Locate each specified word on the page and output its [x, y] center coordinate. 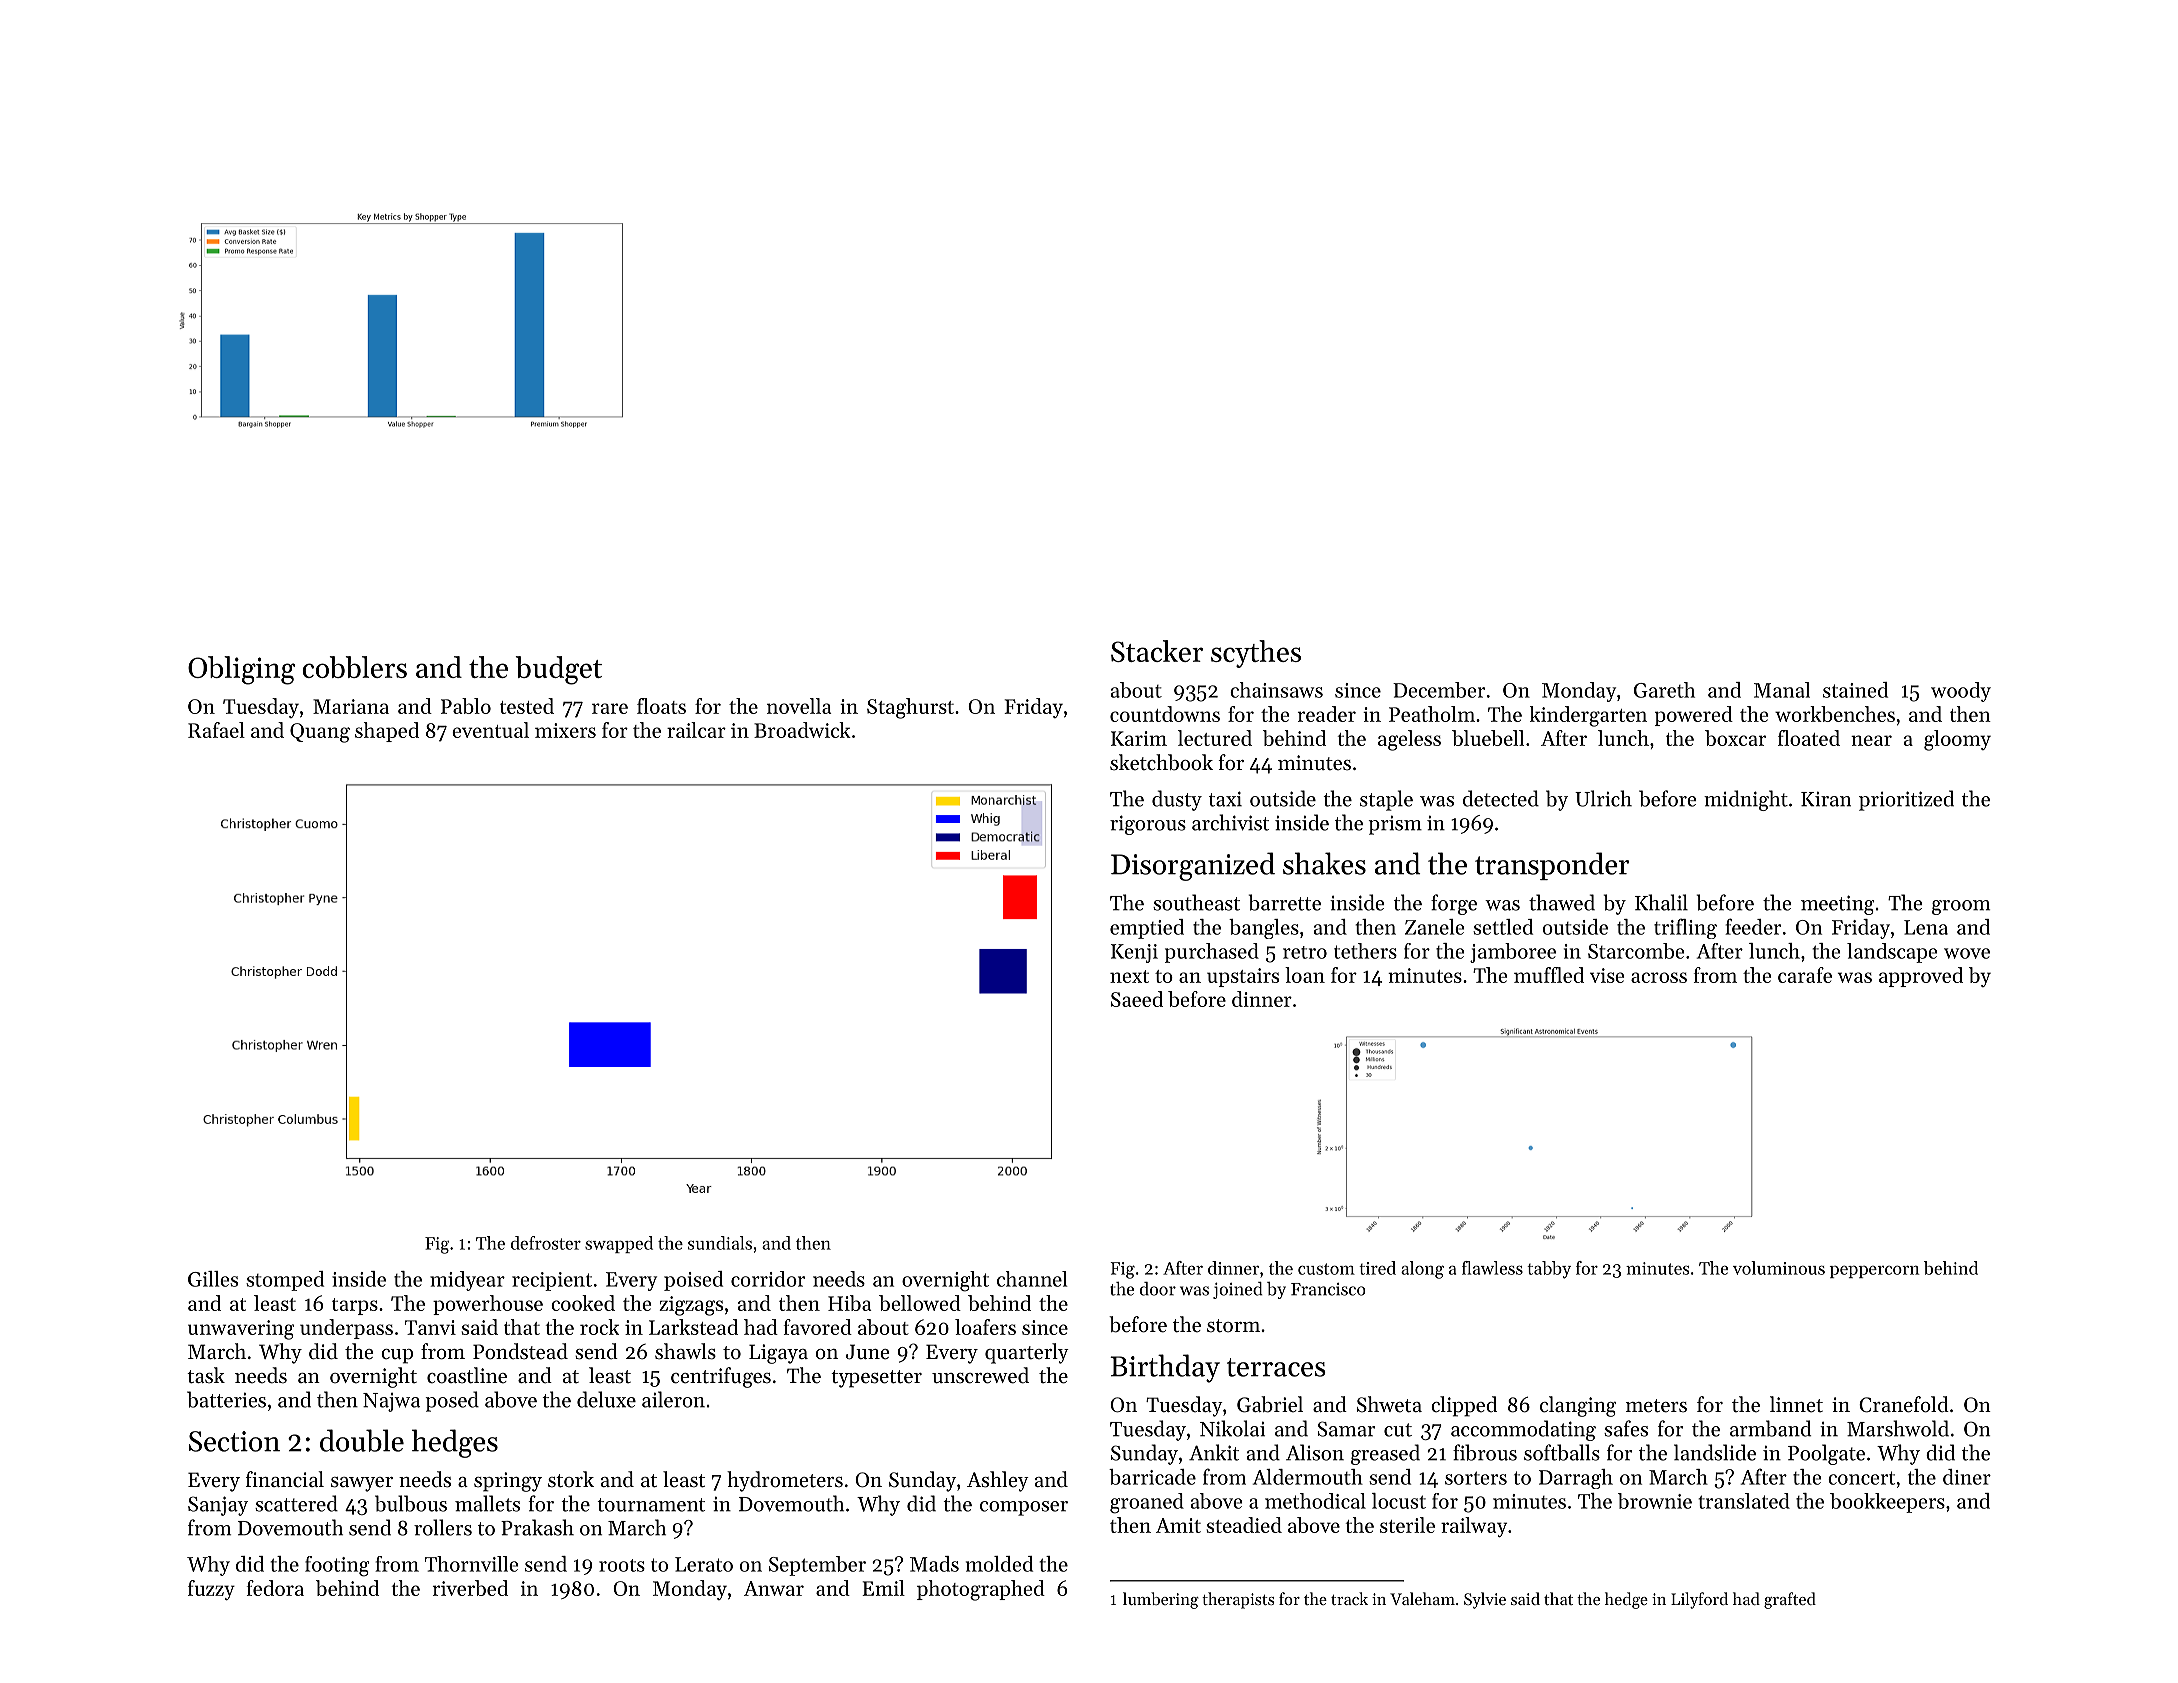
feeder [1753, 926]
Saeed [1137, 999]
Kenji [1134, 953]
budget [559, 670]
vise [1607, 975]
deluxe [606, 1399]
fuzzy [211, 1590]
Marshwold [1898, 1428]
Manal [1782, 690]
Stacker [1157, 651]
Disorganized [1193, 866]
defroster [546, 1243]
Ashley [998, 1481]
